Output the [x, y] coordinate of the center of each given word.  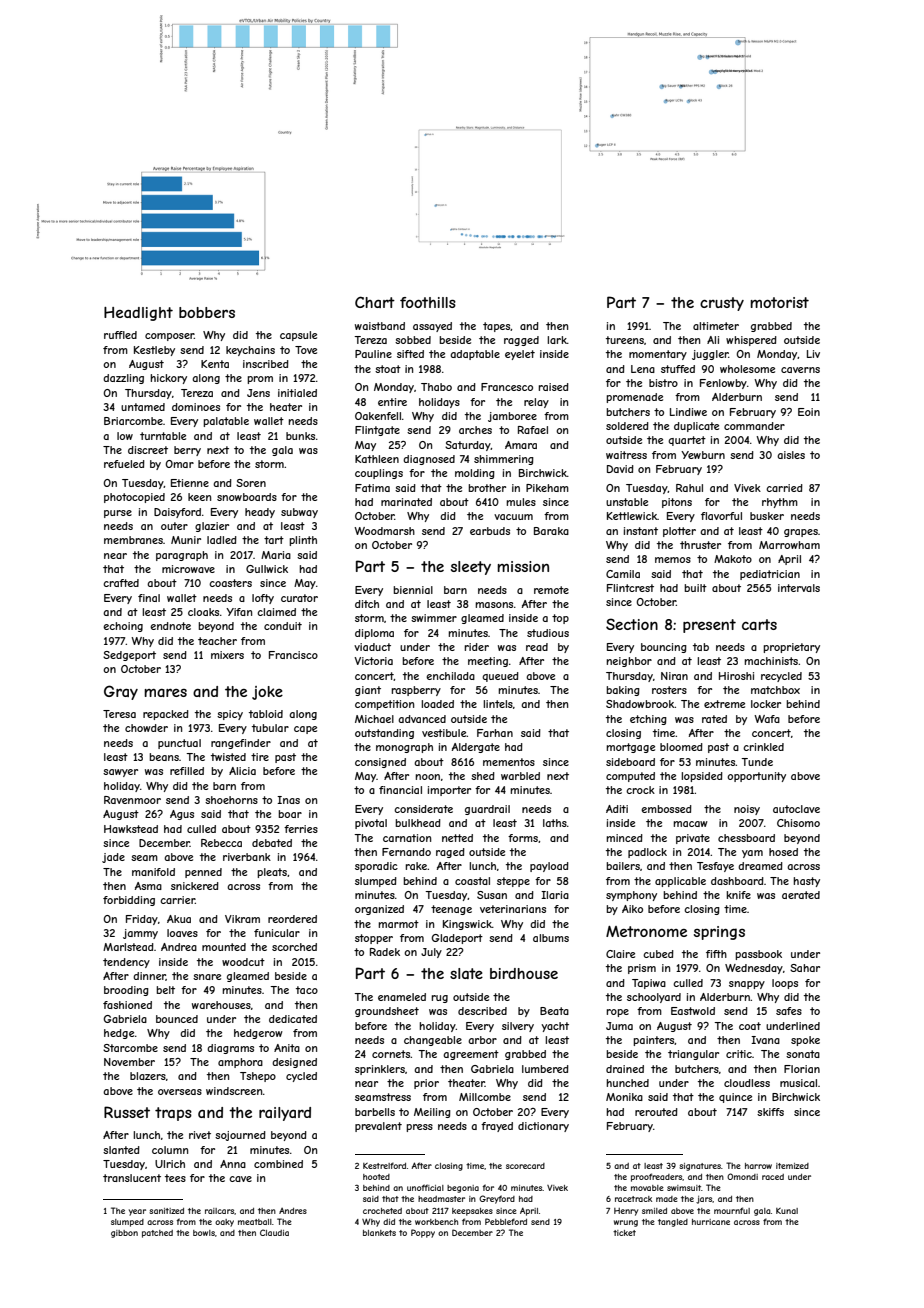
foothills [428, 302]
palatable [226, 422]
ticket [624, 1233]
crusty [722, 304]
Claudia [274, 1232]
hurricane [711, 1222]
